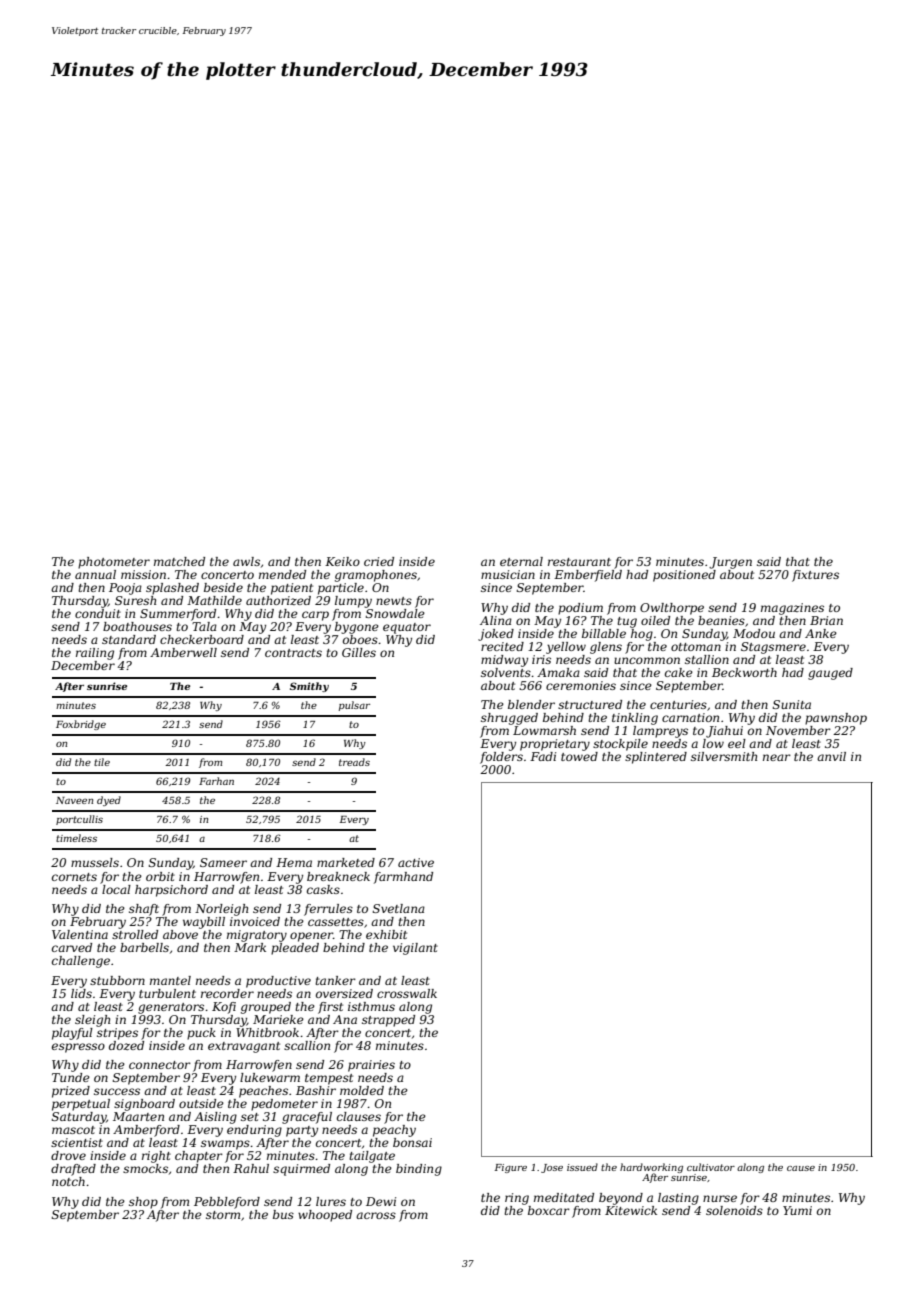 This document has width=924, height=1308. I want to click on cause, so click(801, 1168).
